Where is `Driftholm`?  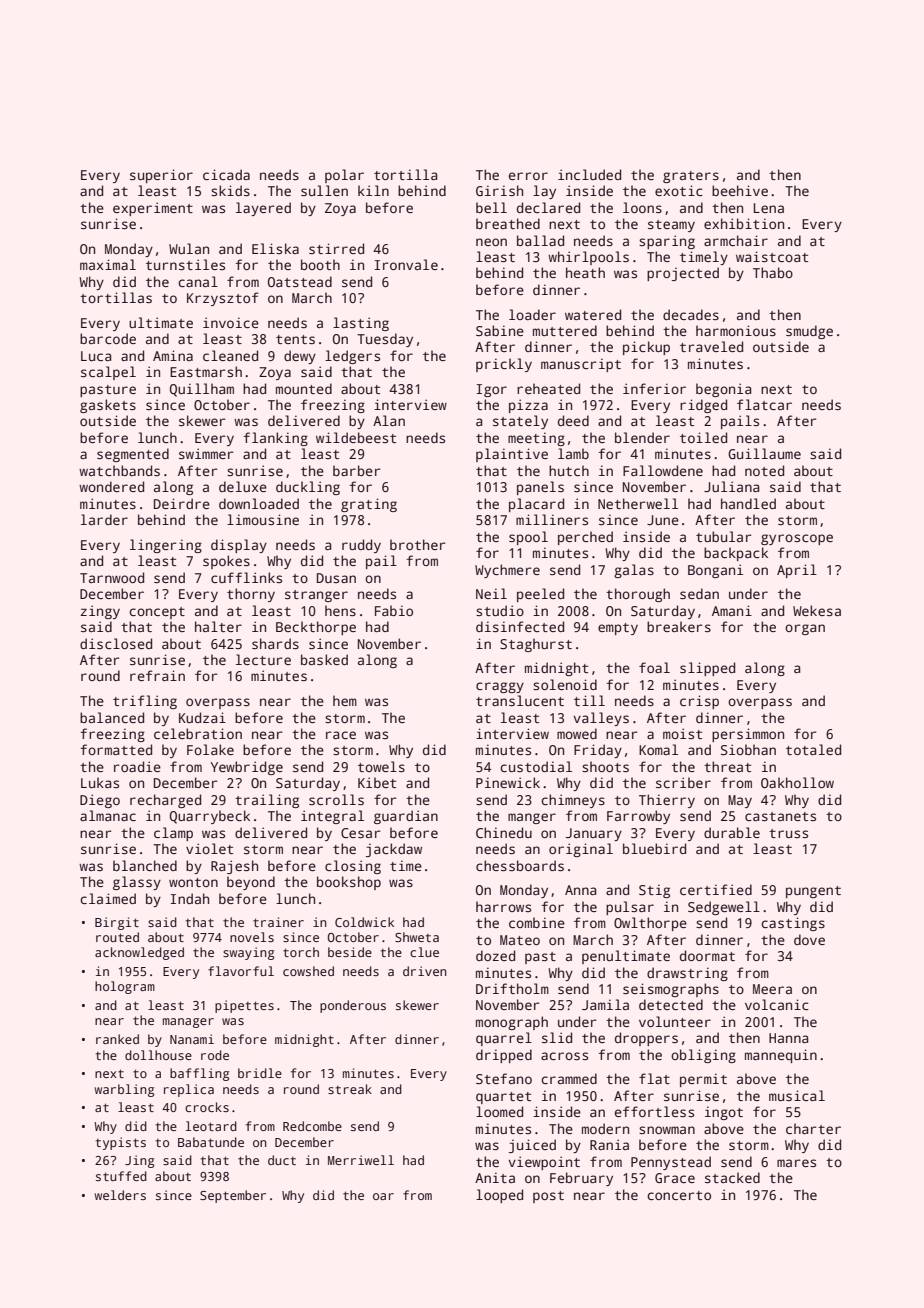 Driftholm is located at coordinates (512, 988).
